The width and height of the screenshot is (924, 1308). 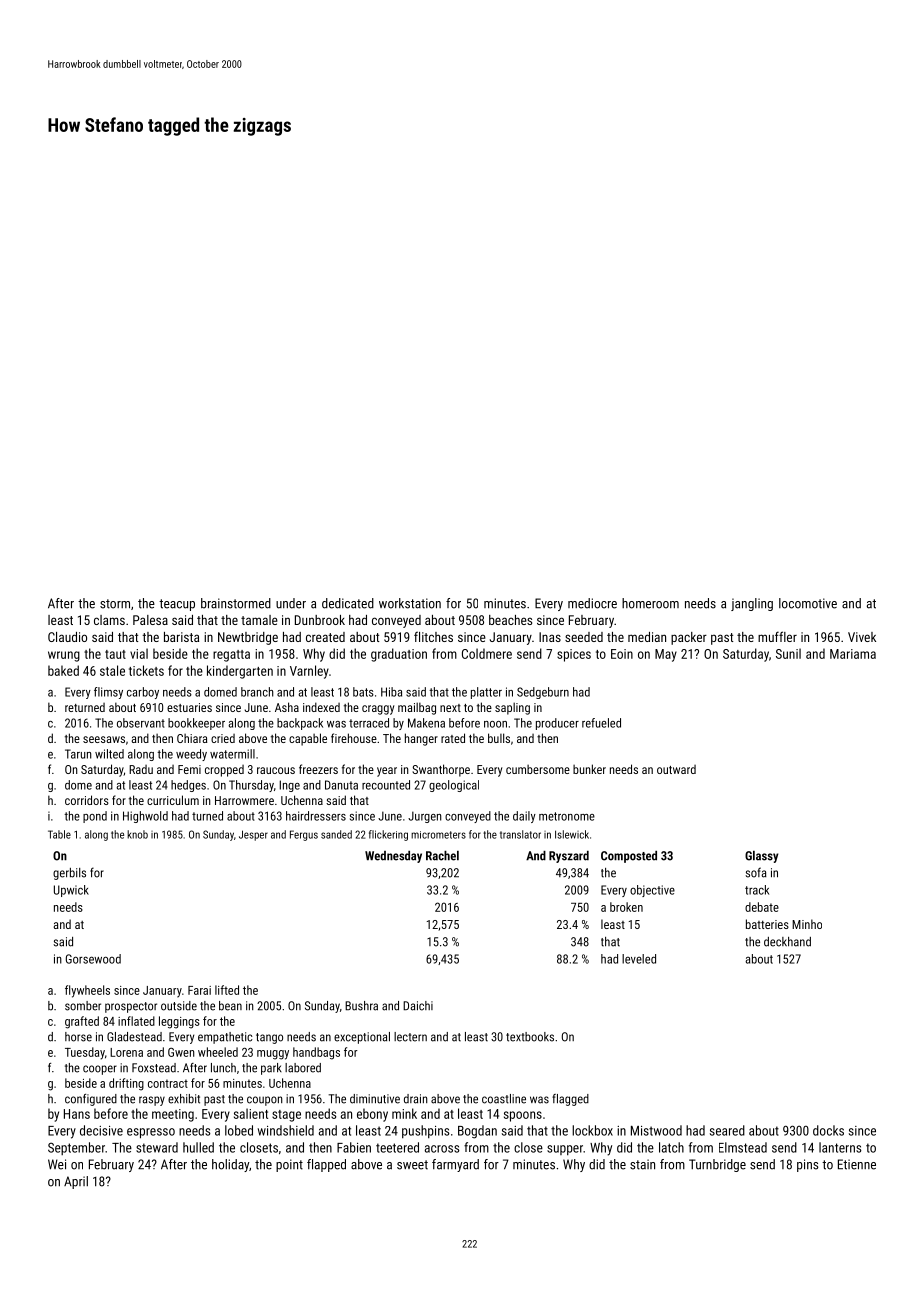 What do you see at coordinates (391, 692) in the screenshot?
I see `Hiba` at bounding box center [391, 692].
